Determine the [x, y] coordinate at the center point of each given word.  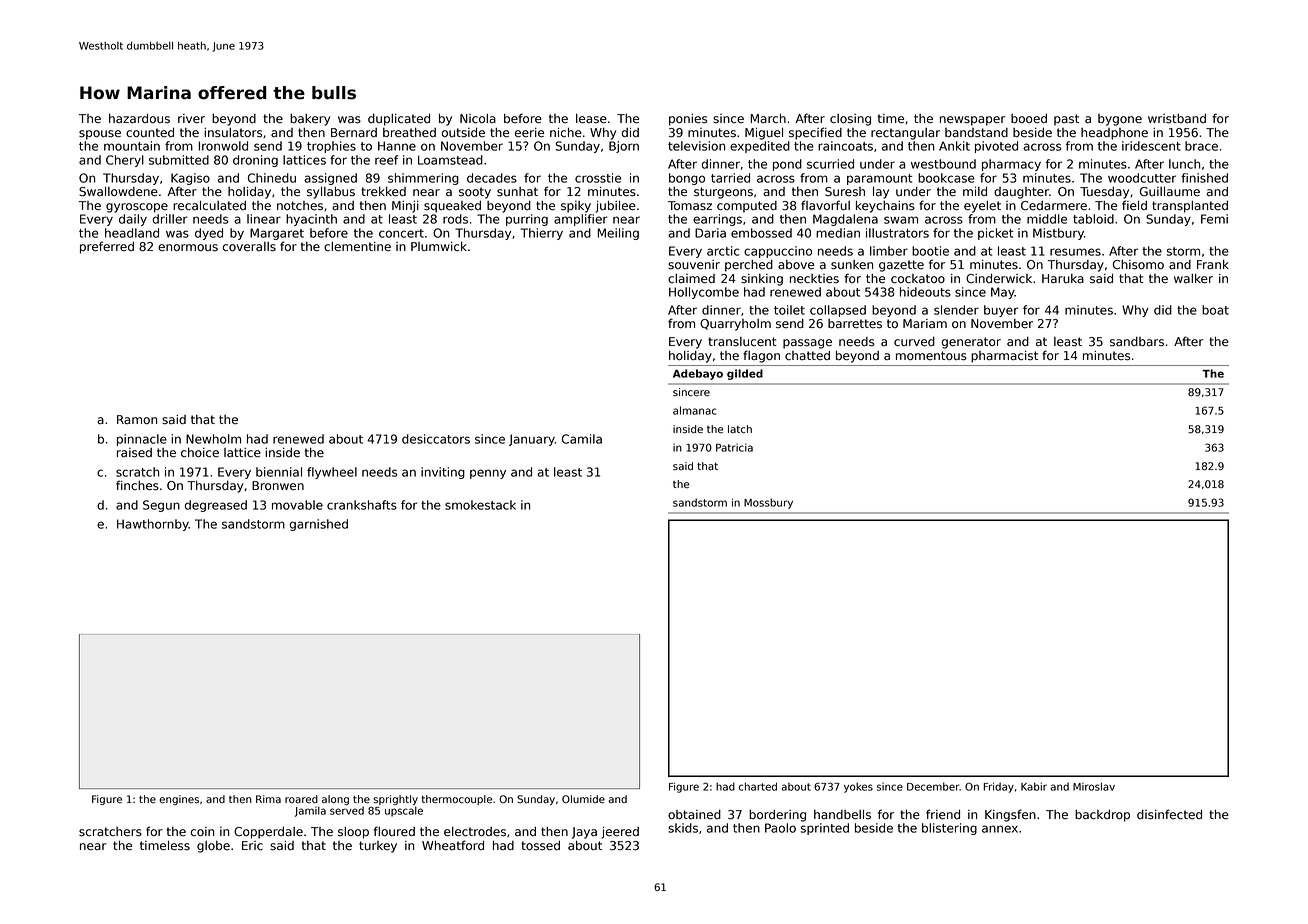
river [191, 119]
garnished [319, 525]
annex [1000, 829]
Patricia [734, 447]
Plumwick [439, 247]
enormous [188, 248]
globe [213, 847]
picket [996, 234]
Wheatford [453, 845]
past [1066, 120]
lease [591, 119]
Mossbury [768, 503]
